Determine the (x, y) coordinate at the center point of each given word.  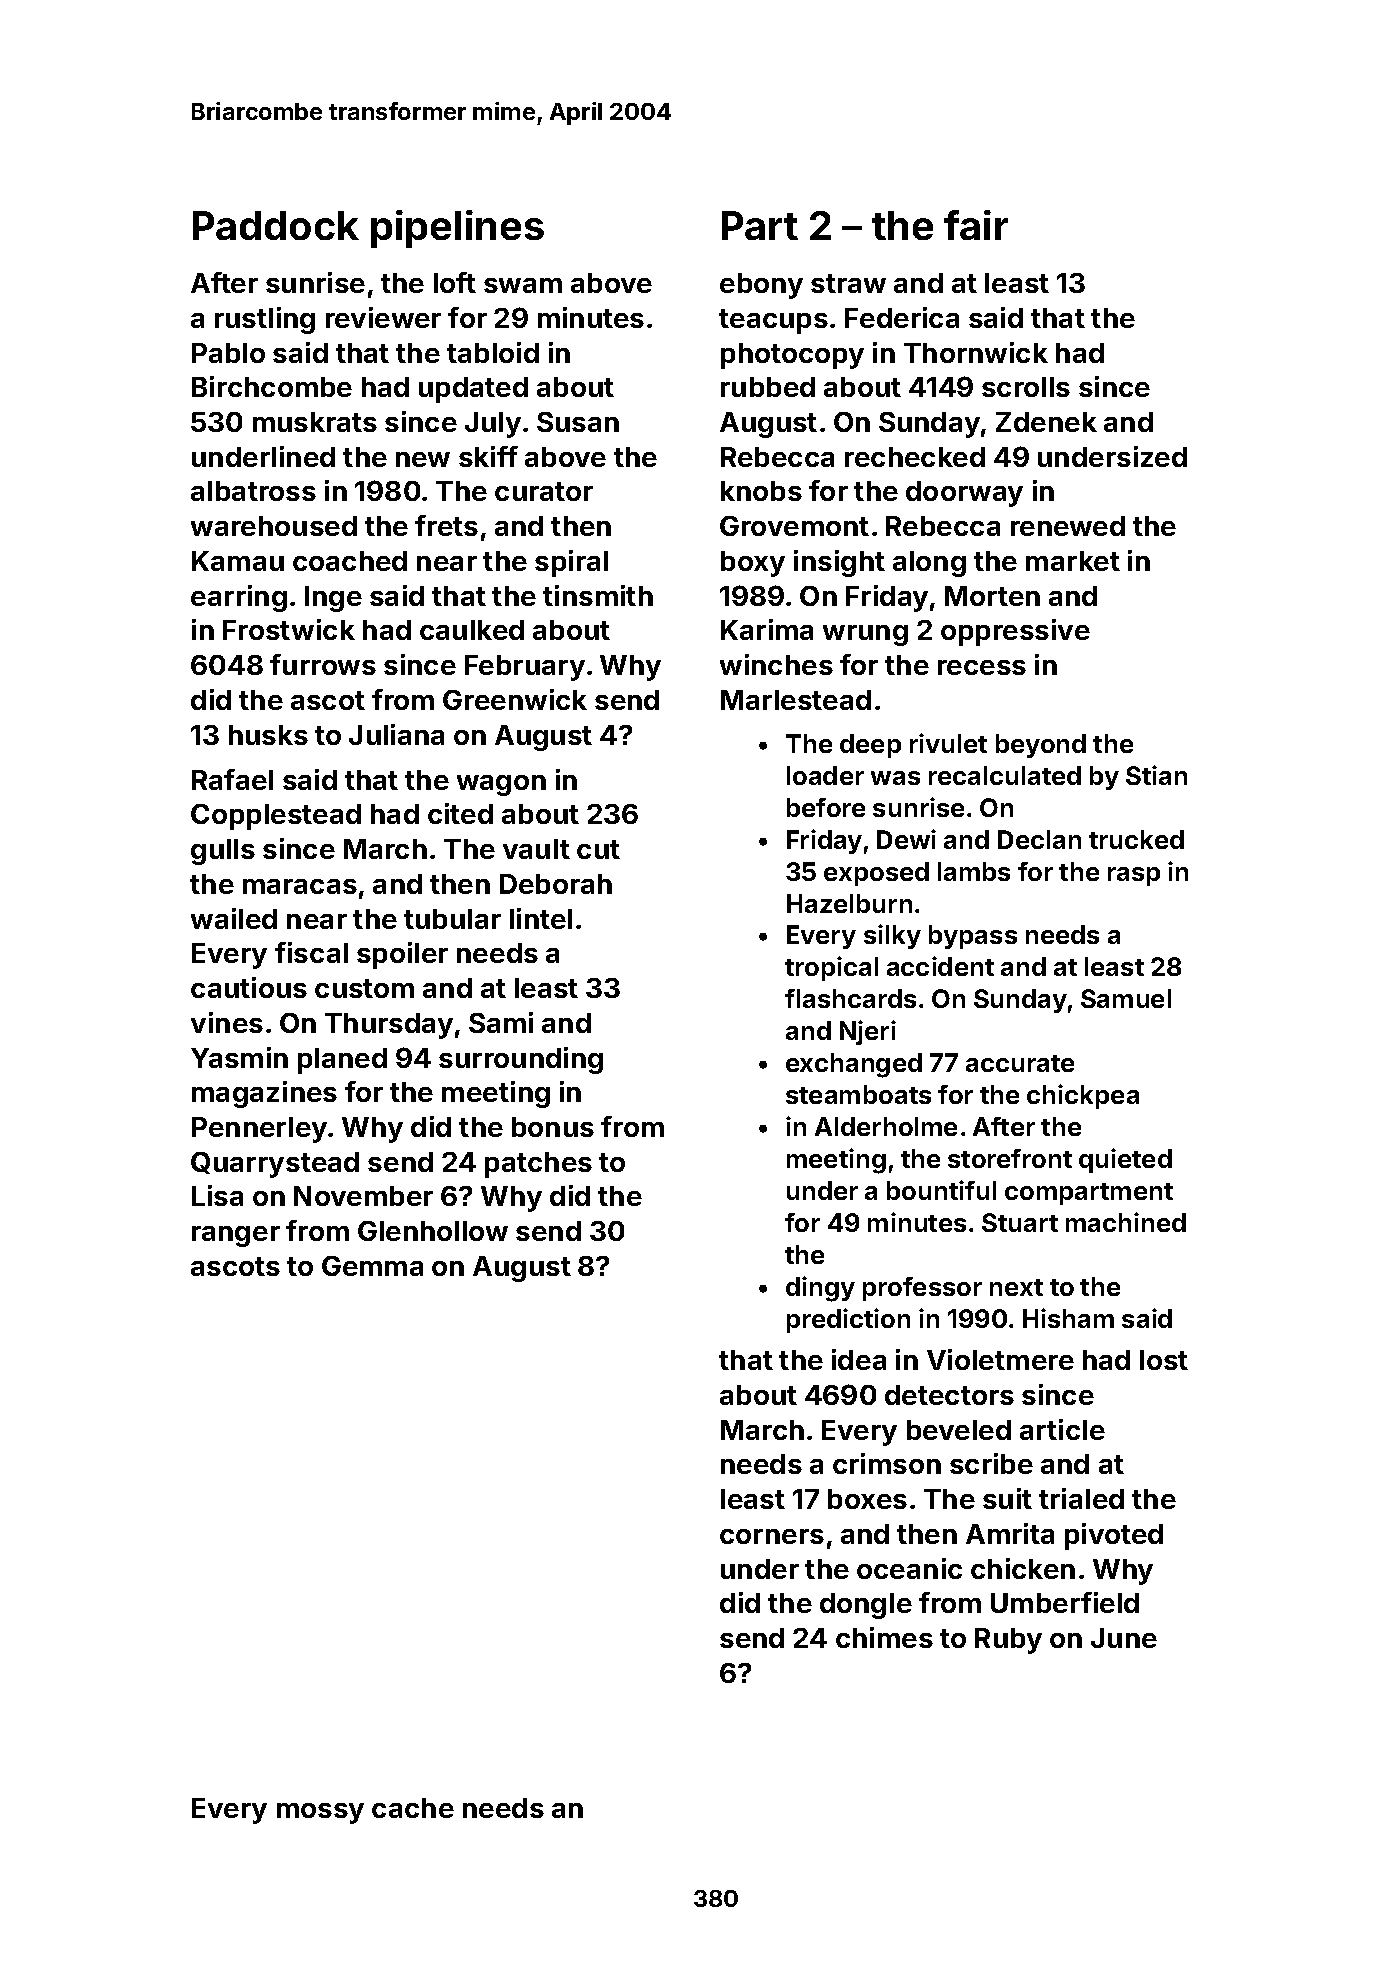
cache (413, 1808)
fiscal (311, 952)
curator (544, 491)
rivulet (948, 743)
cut (598, 849)
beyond (1041, 746)
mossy (320, 1813)
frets (446, 525)
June (1124, 1638)
